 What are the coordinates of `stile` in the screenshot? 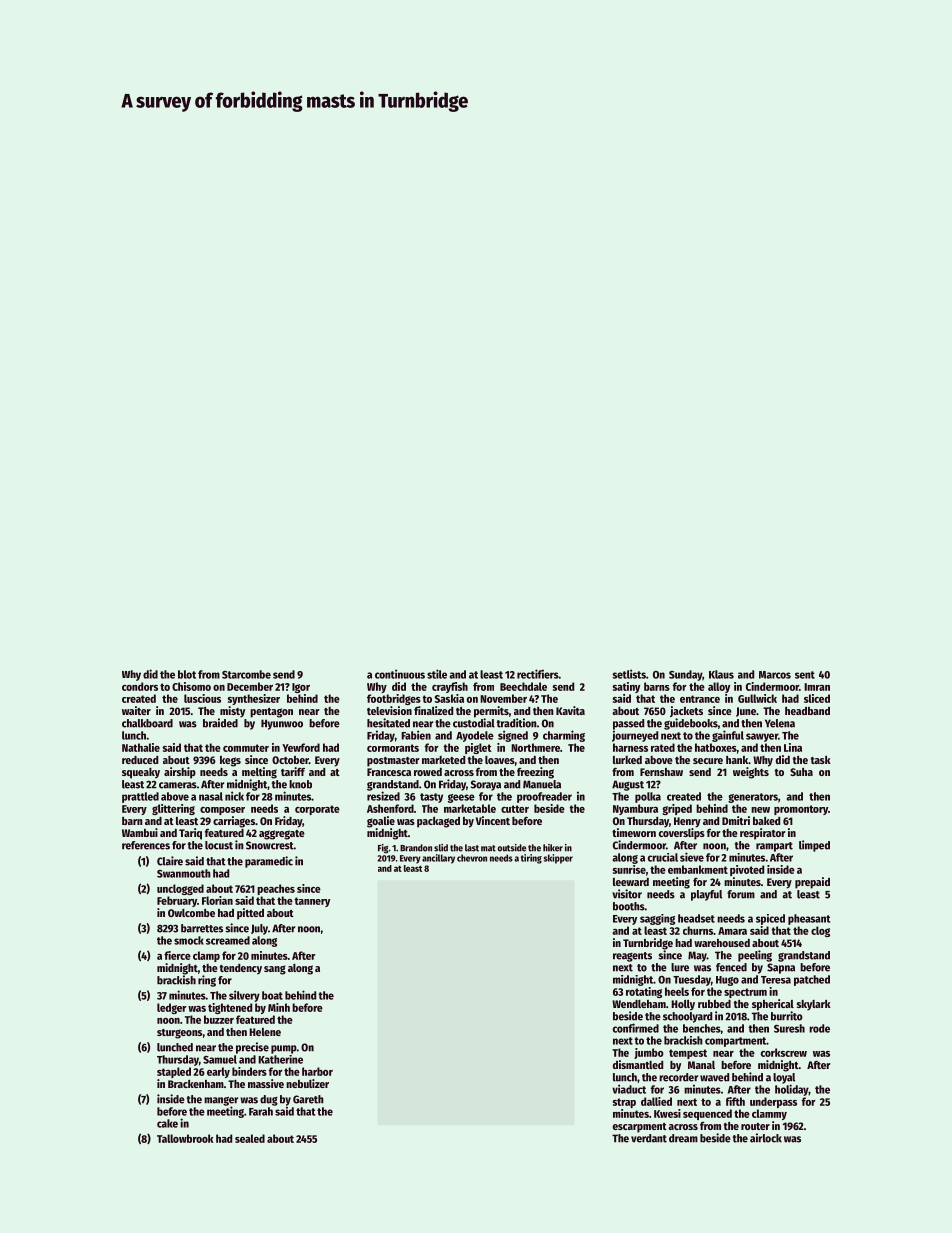 It's located at (437, 674).
